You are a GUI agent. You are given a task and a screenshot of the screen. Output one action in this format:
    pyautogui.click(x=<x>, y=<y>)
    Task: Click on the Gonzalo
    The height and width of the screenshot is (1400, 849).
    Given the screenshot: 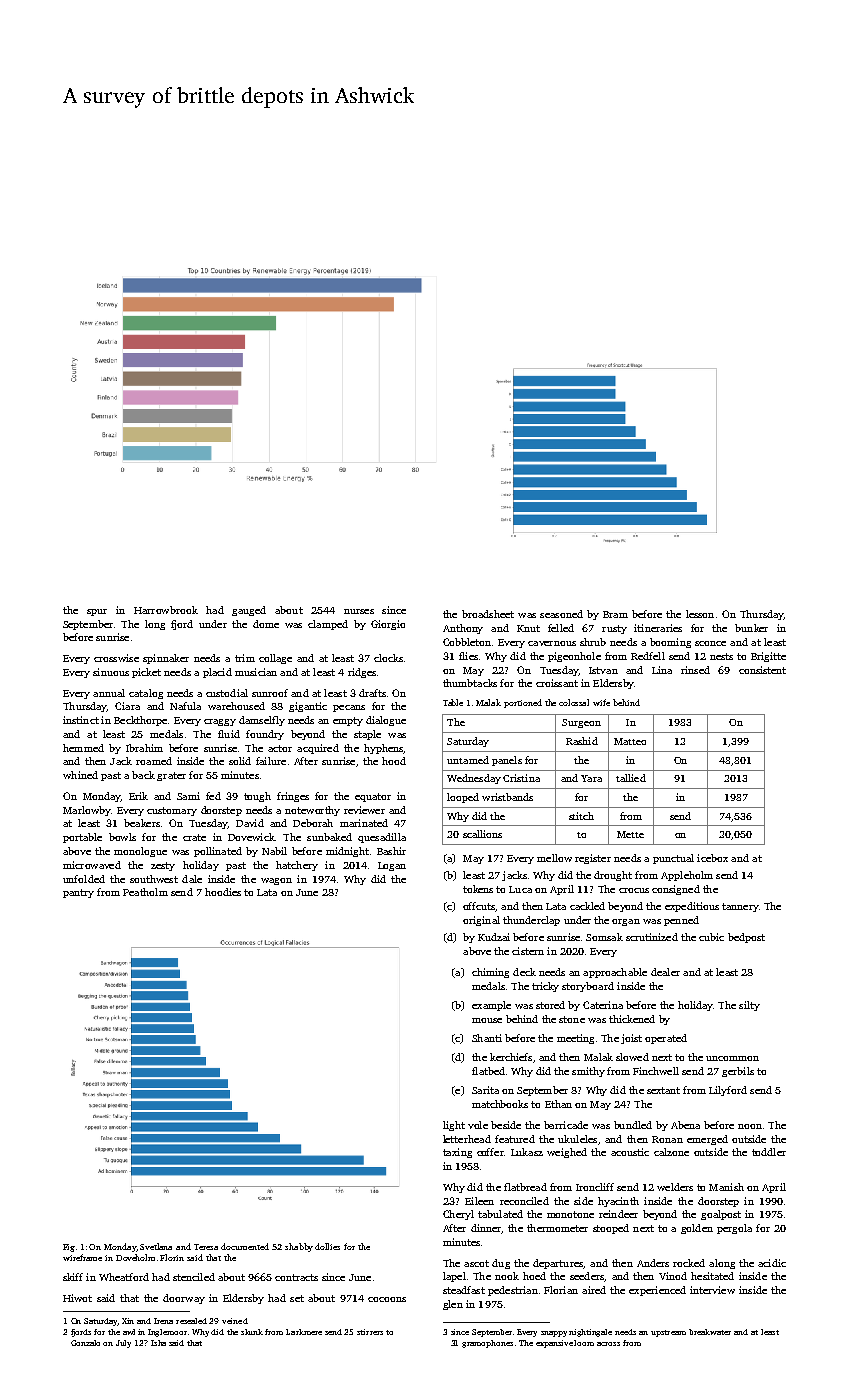 What is the action you would take?
    pyautogui.click(x=85, y=1343)
